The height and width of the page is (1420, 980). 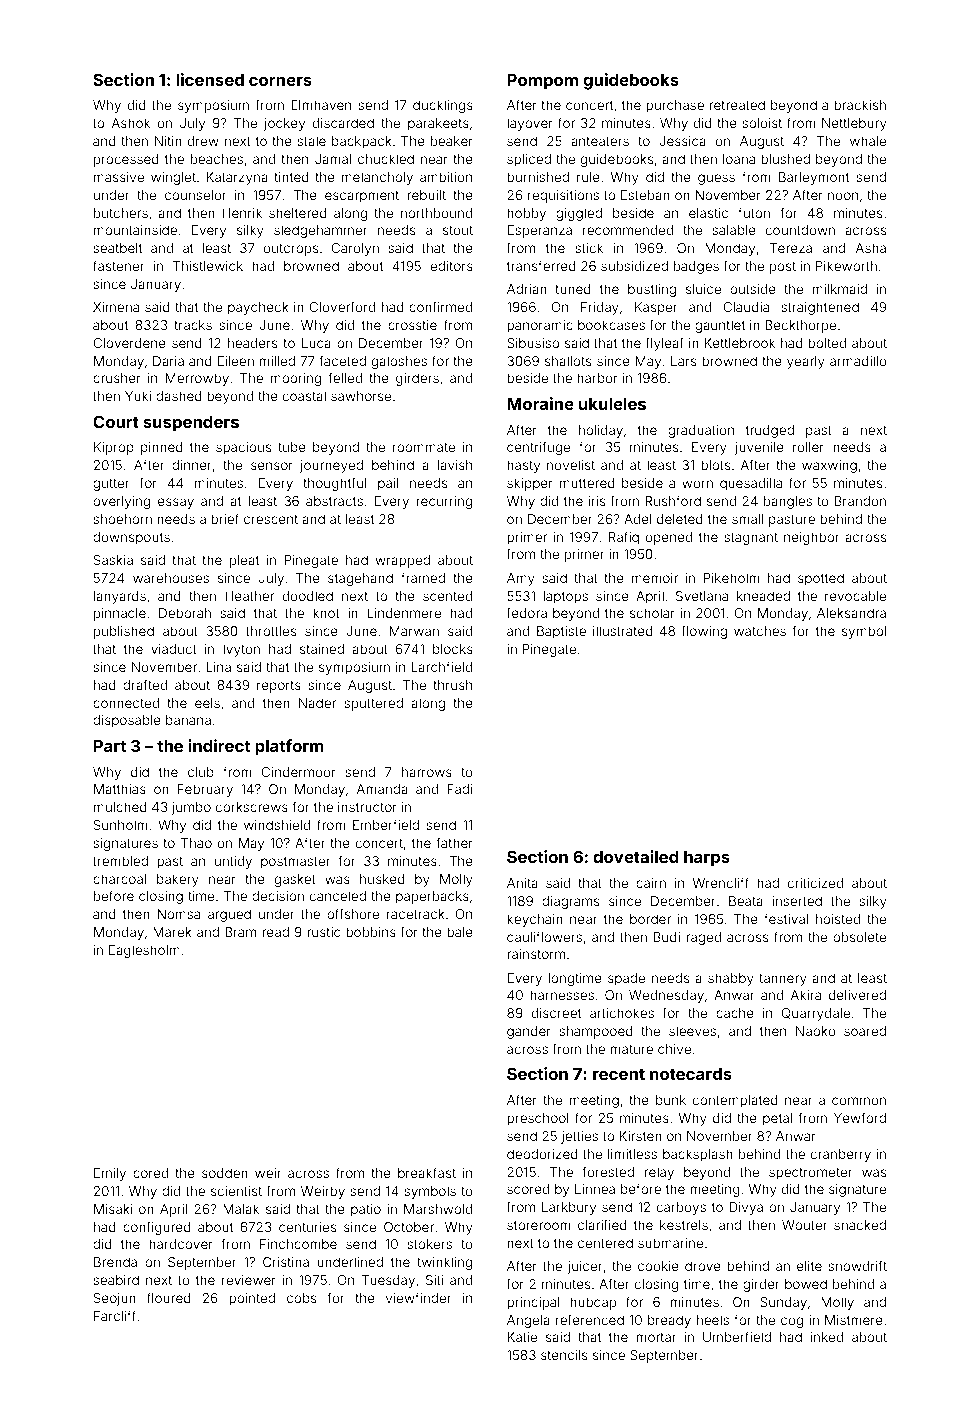 What do you see at coordinates (371, 932) in the page?
I see `bobbins` at bounding box center [371, 932].
